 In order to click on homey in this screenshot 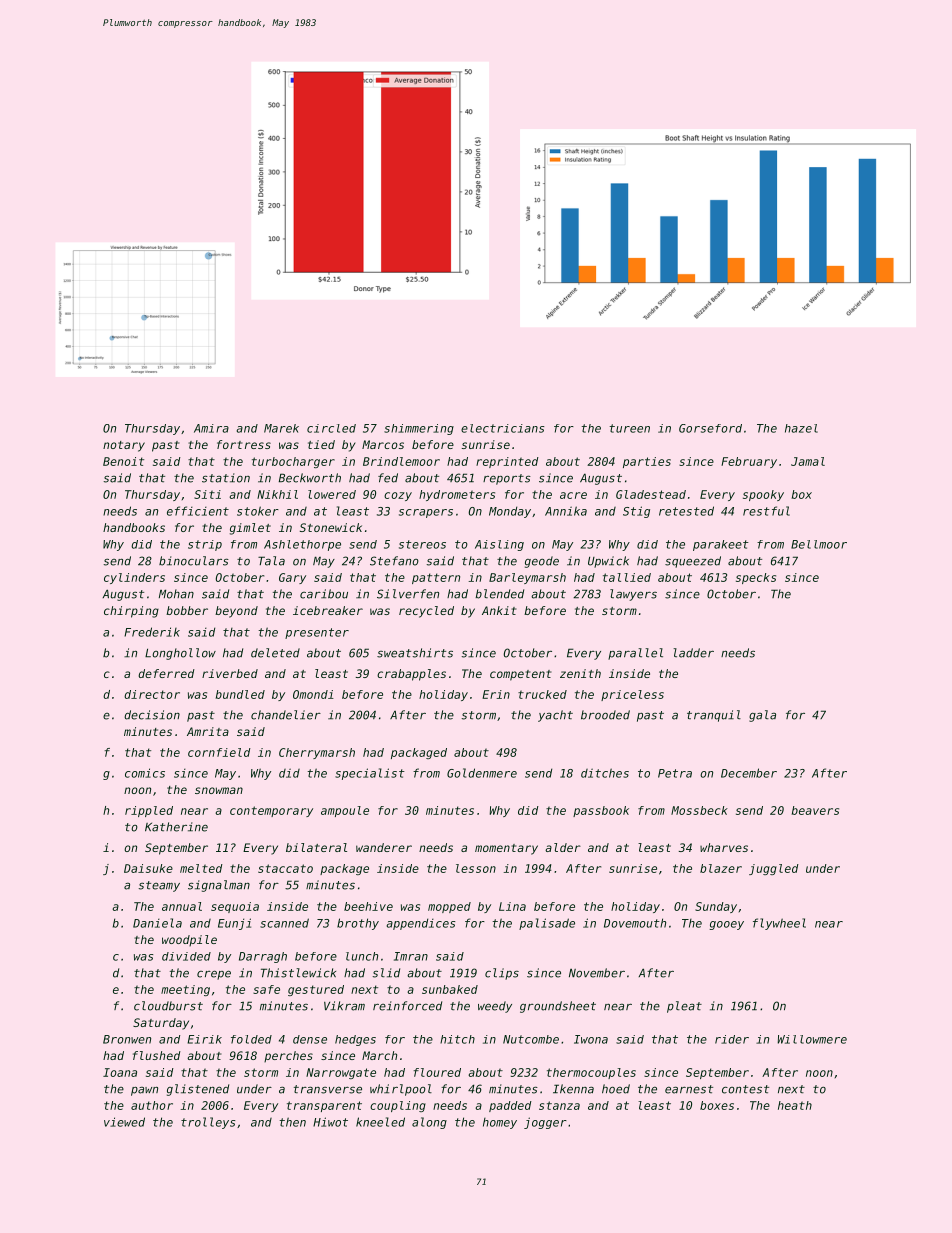, I will do `click(500, 1123)`.
